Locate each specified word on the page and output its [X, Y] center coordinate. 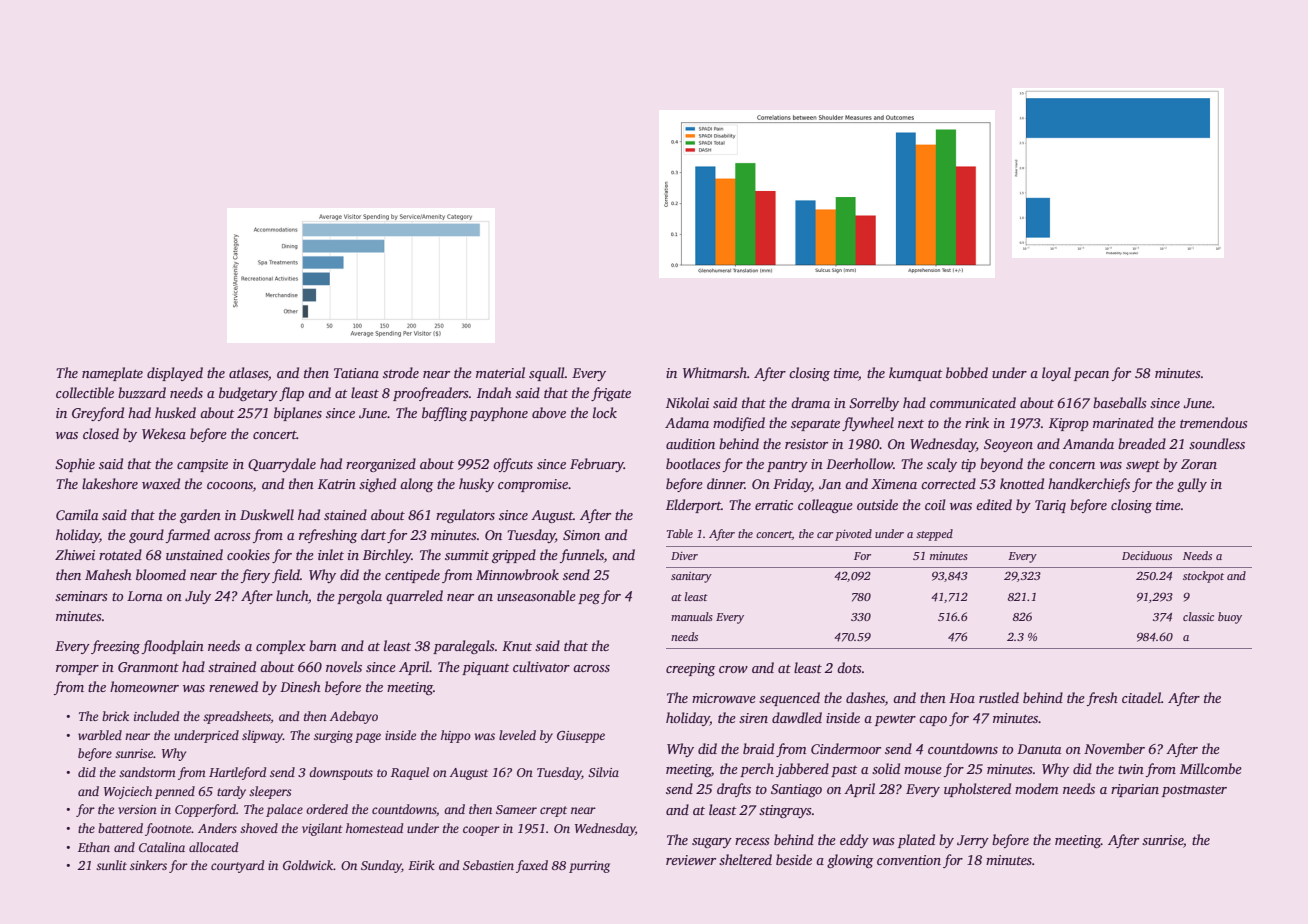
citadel [1141, 697]
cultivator [541, 666]
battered [120, 828]
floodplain [173, 647]
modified [739, 424]
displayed [175, 374]
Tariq [1050, 506]
